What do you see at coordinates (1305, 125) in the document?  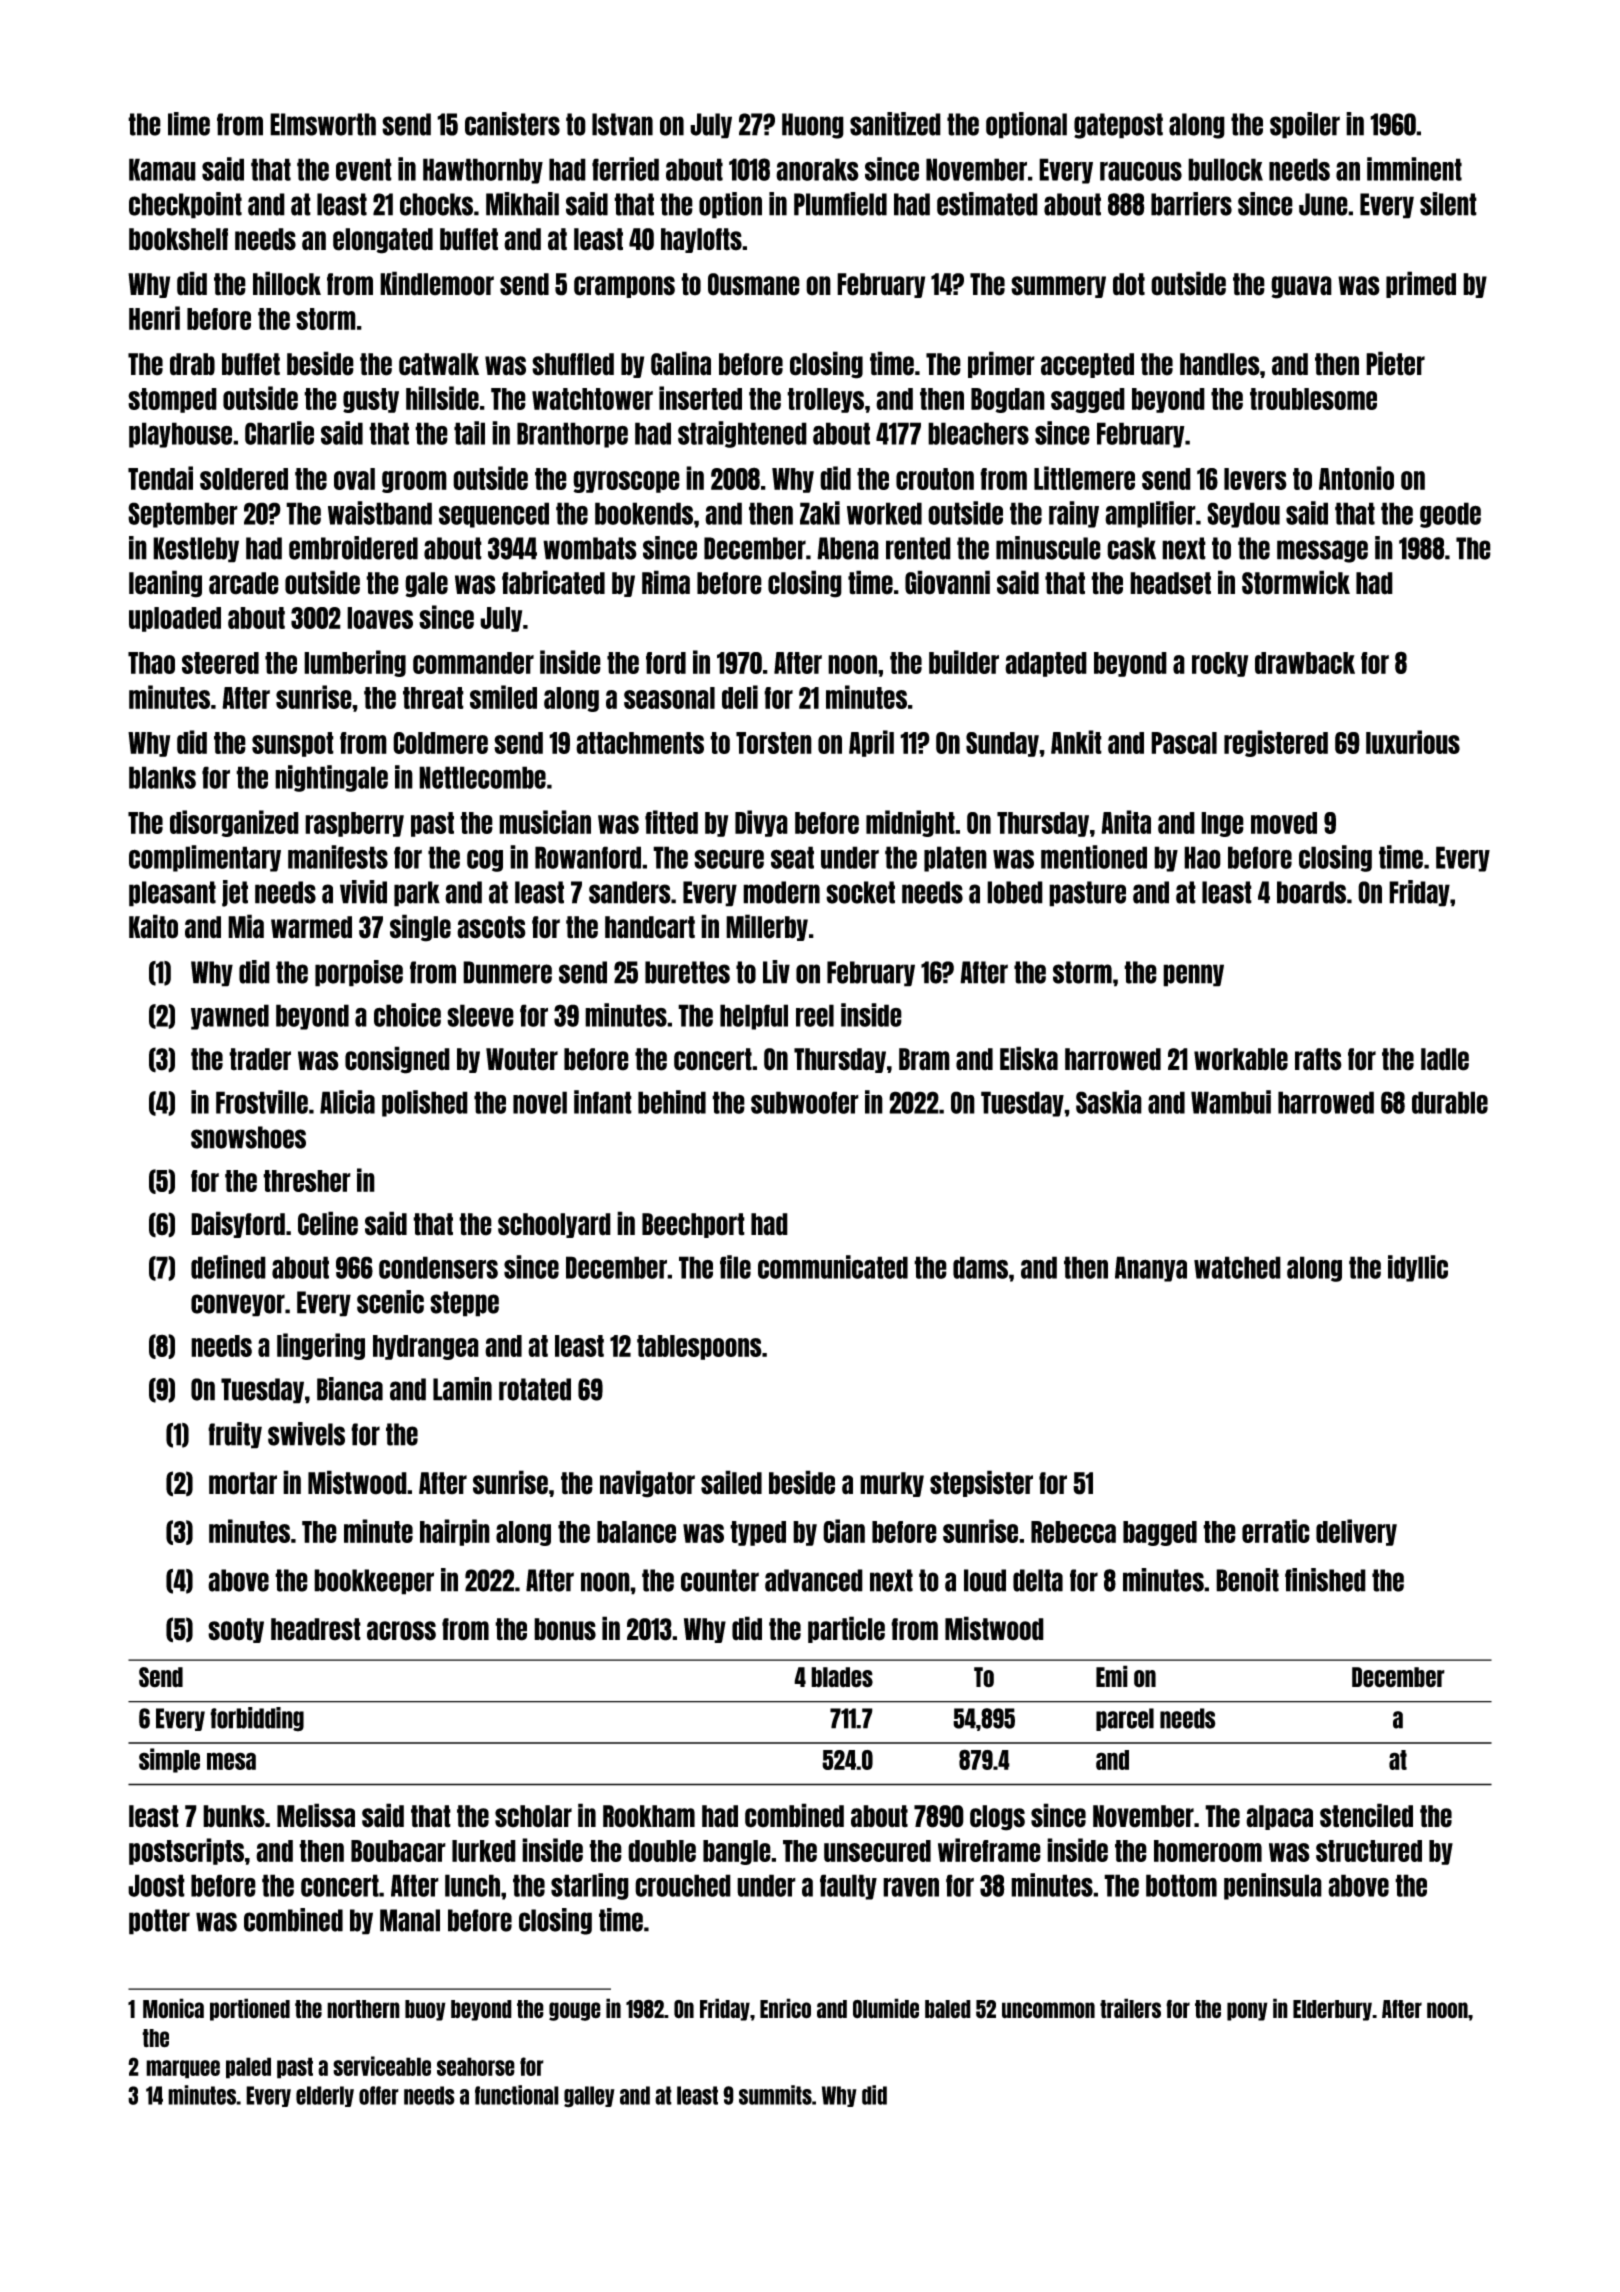 I see `spoiler` at bounding box center [1305, 125].
